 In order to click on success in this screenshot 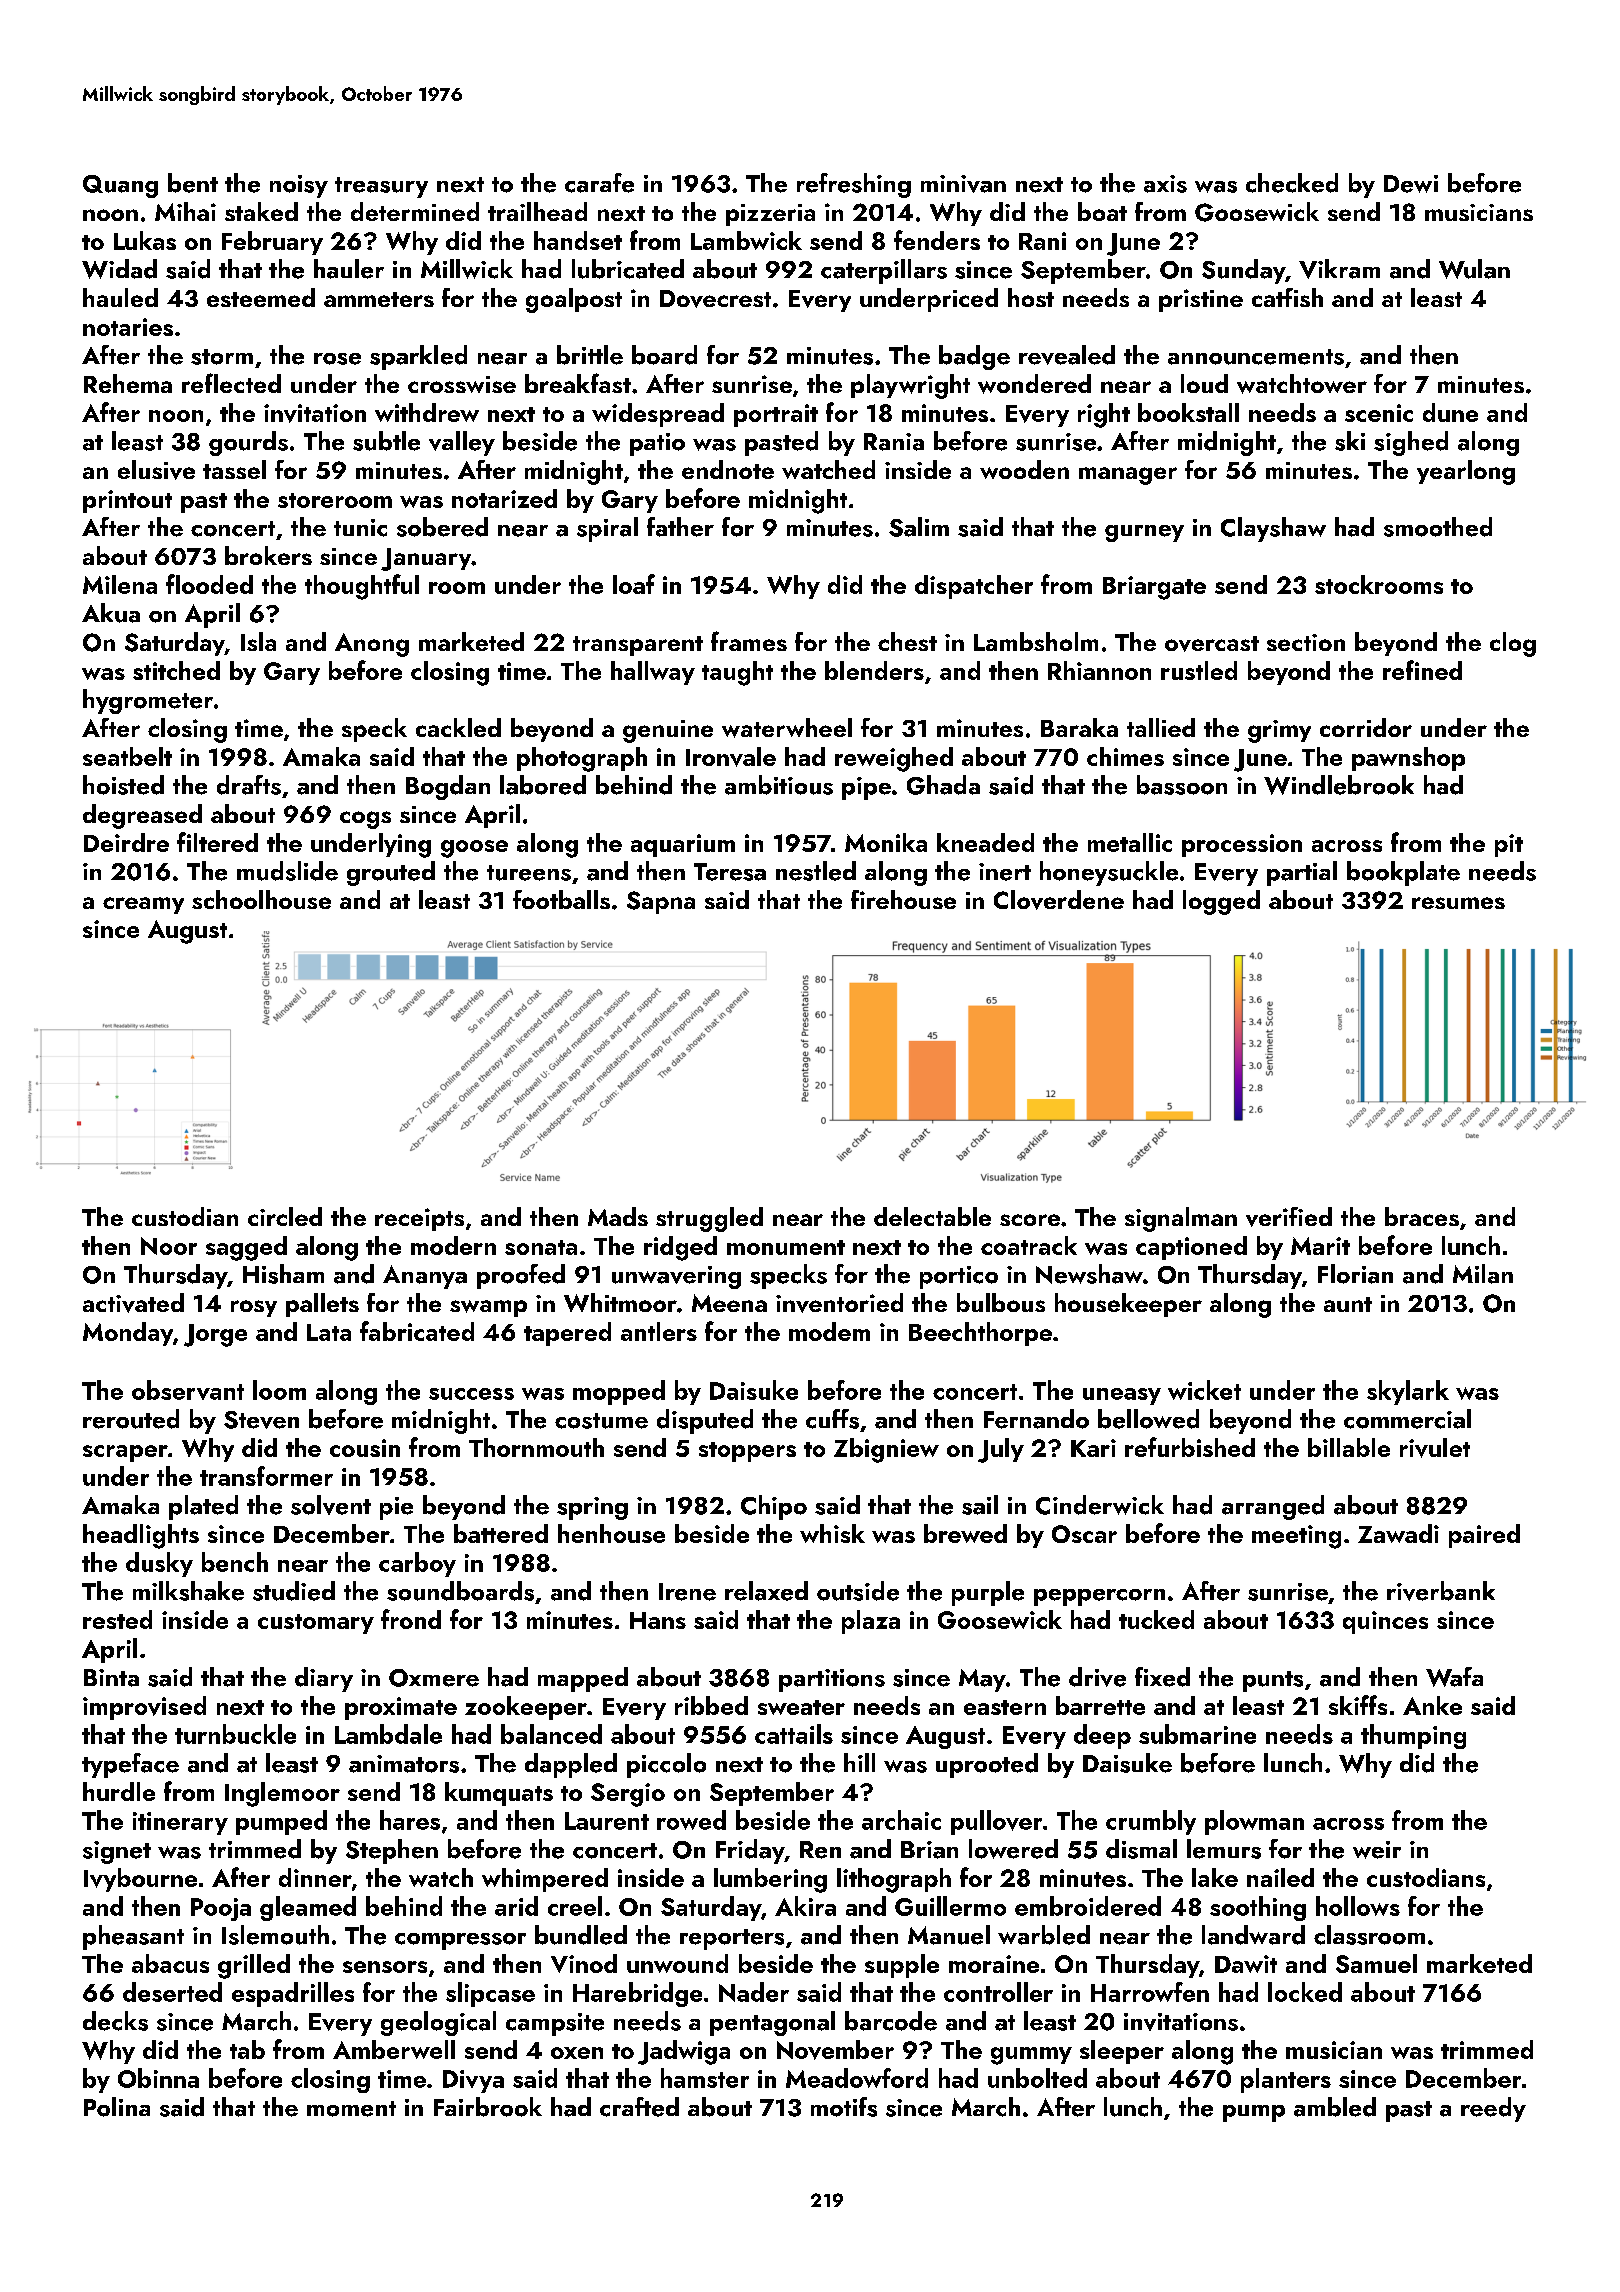, I will do `click(471, 1394)`.
